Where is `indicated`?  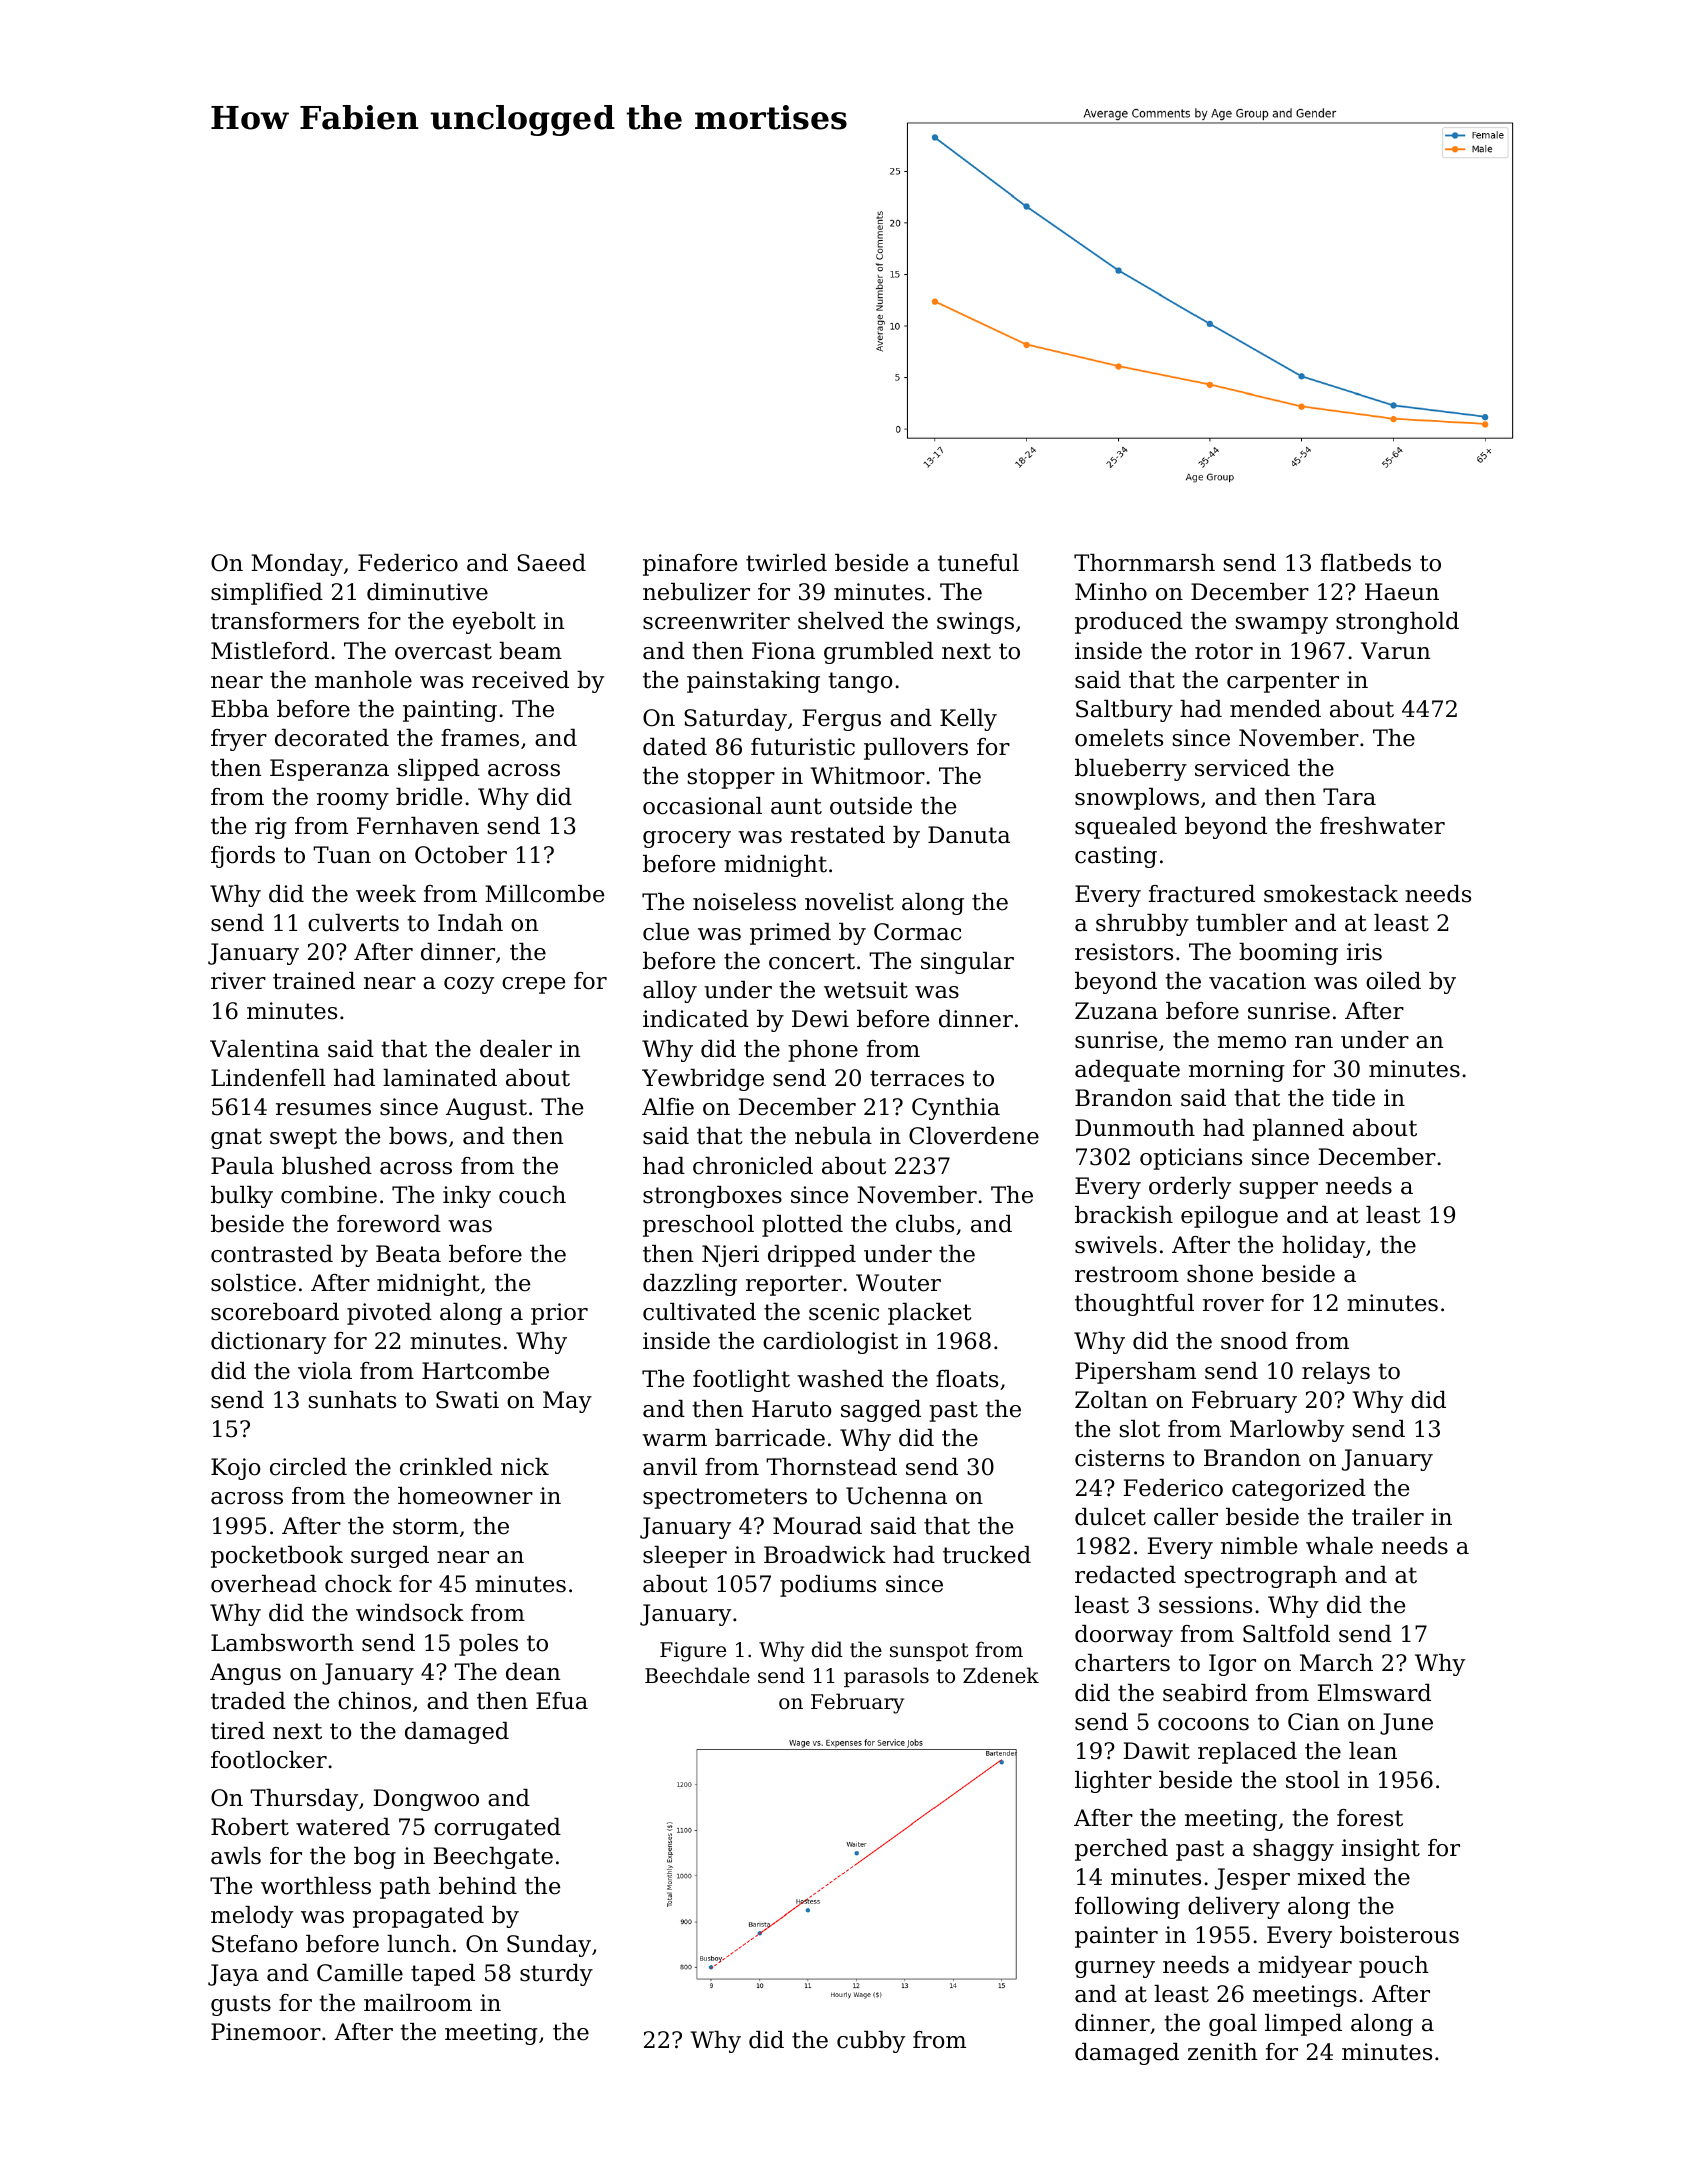
indicated is located at coordinates (696, 1019).
